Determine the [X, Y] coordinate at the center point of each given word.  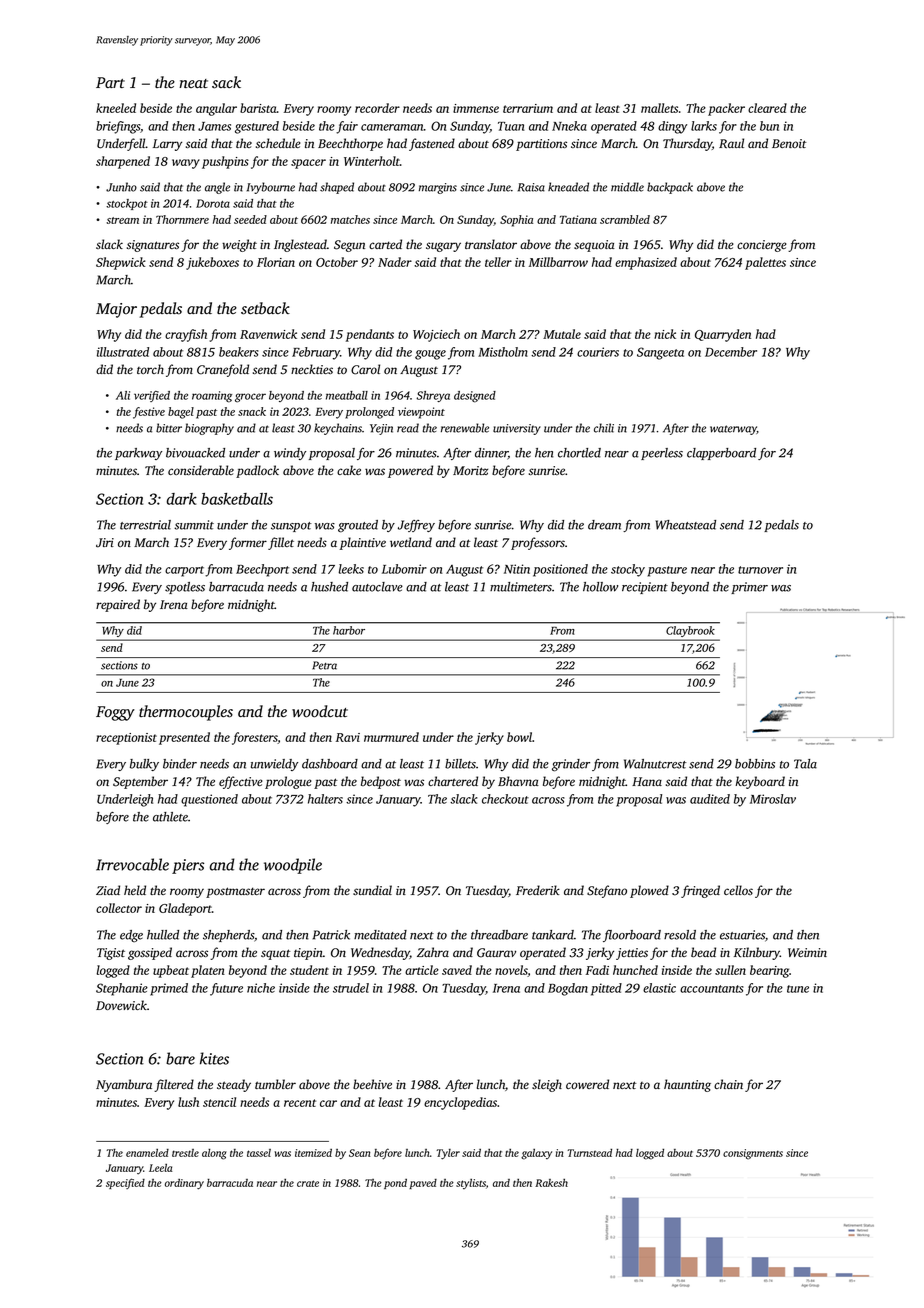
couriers [598, 352]
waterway [733, 430]
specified [125, 1183]
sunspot [291, 527]
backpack [670, 188]
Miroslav [773, 799]
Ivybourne [271, 188]
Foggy [115, 713]
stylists [471, 1184]
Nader [395, 262]
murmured [391, 737]
